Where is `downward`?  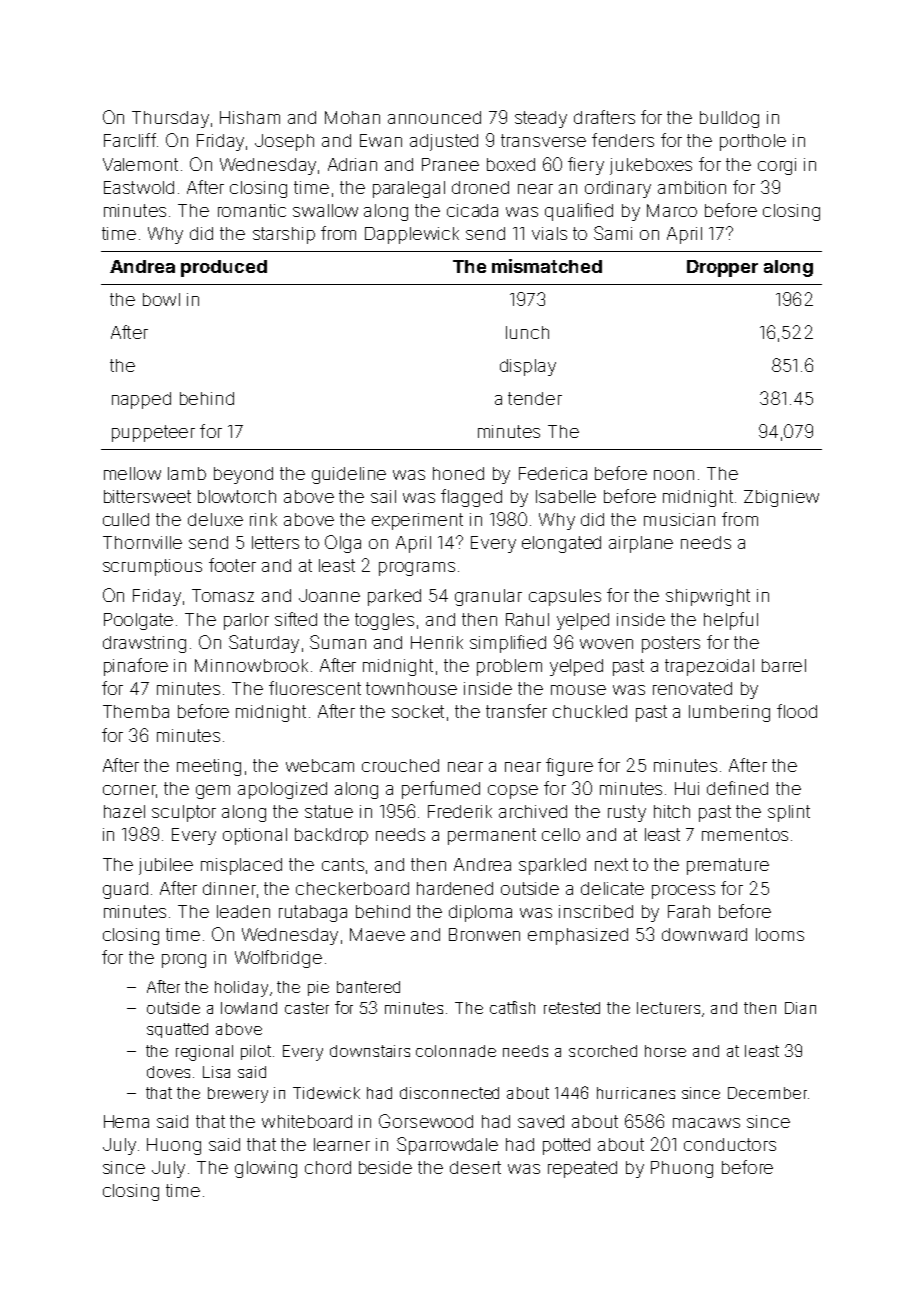
downward is located at coordinates (704, 934).
